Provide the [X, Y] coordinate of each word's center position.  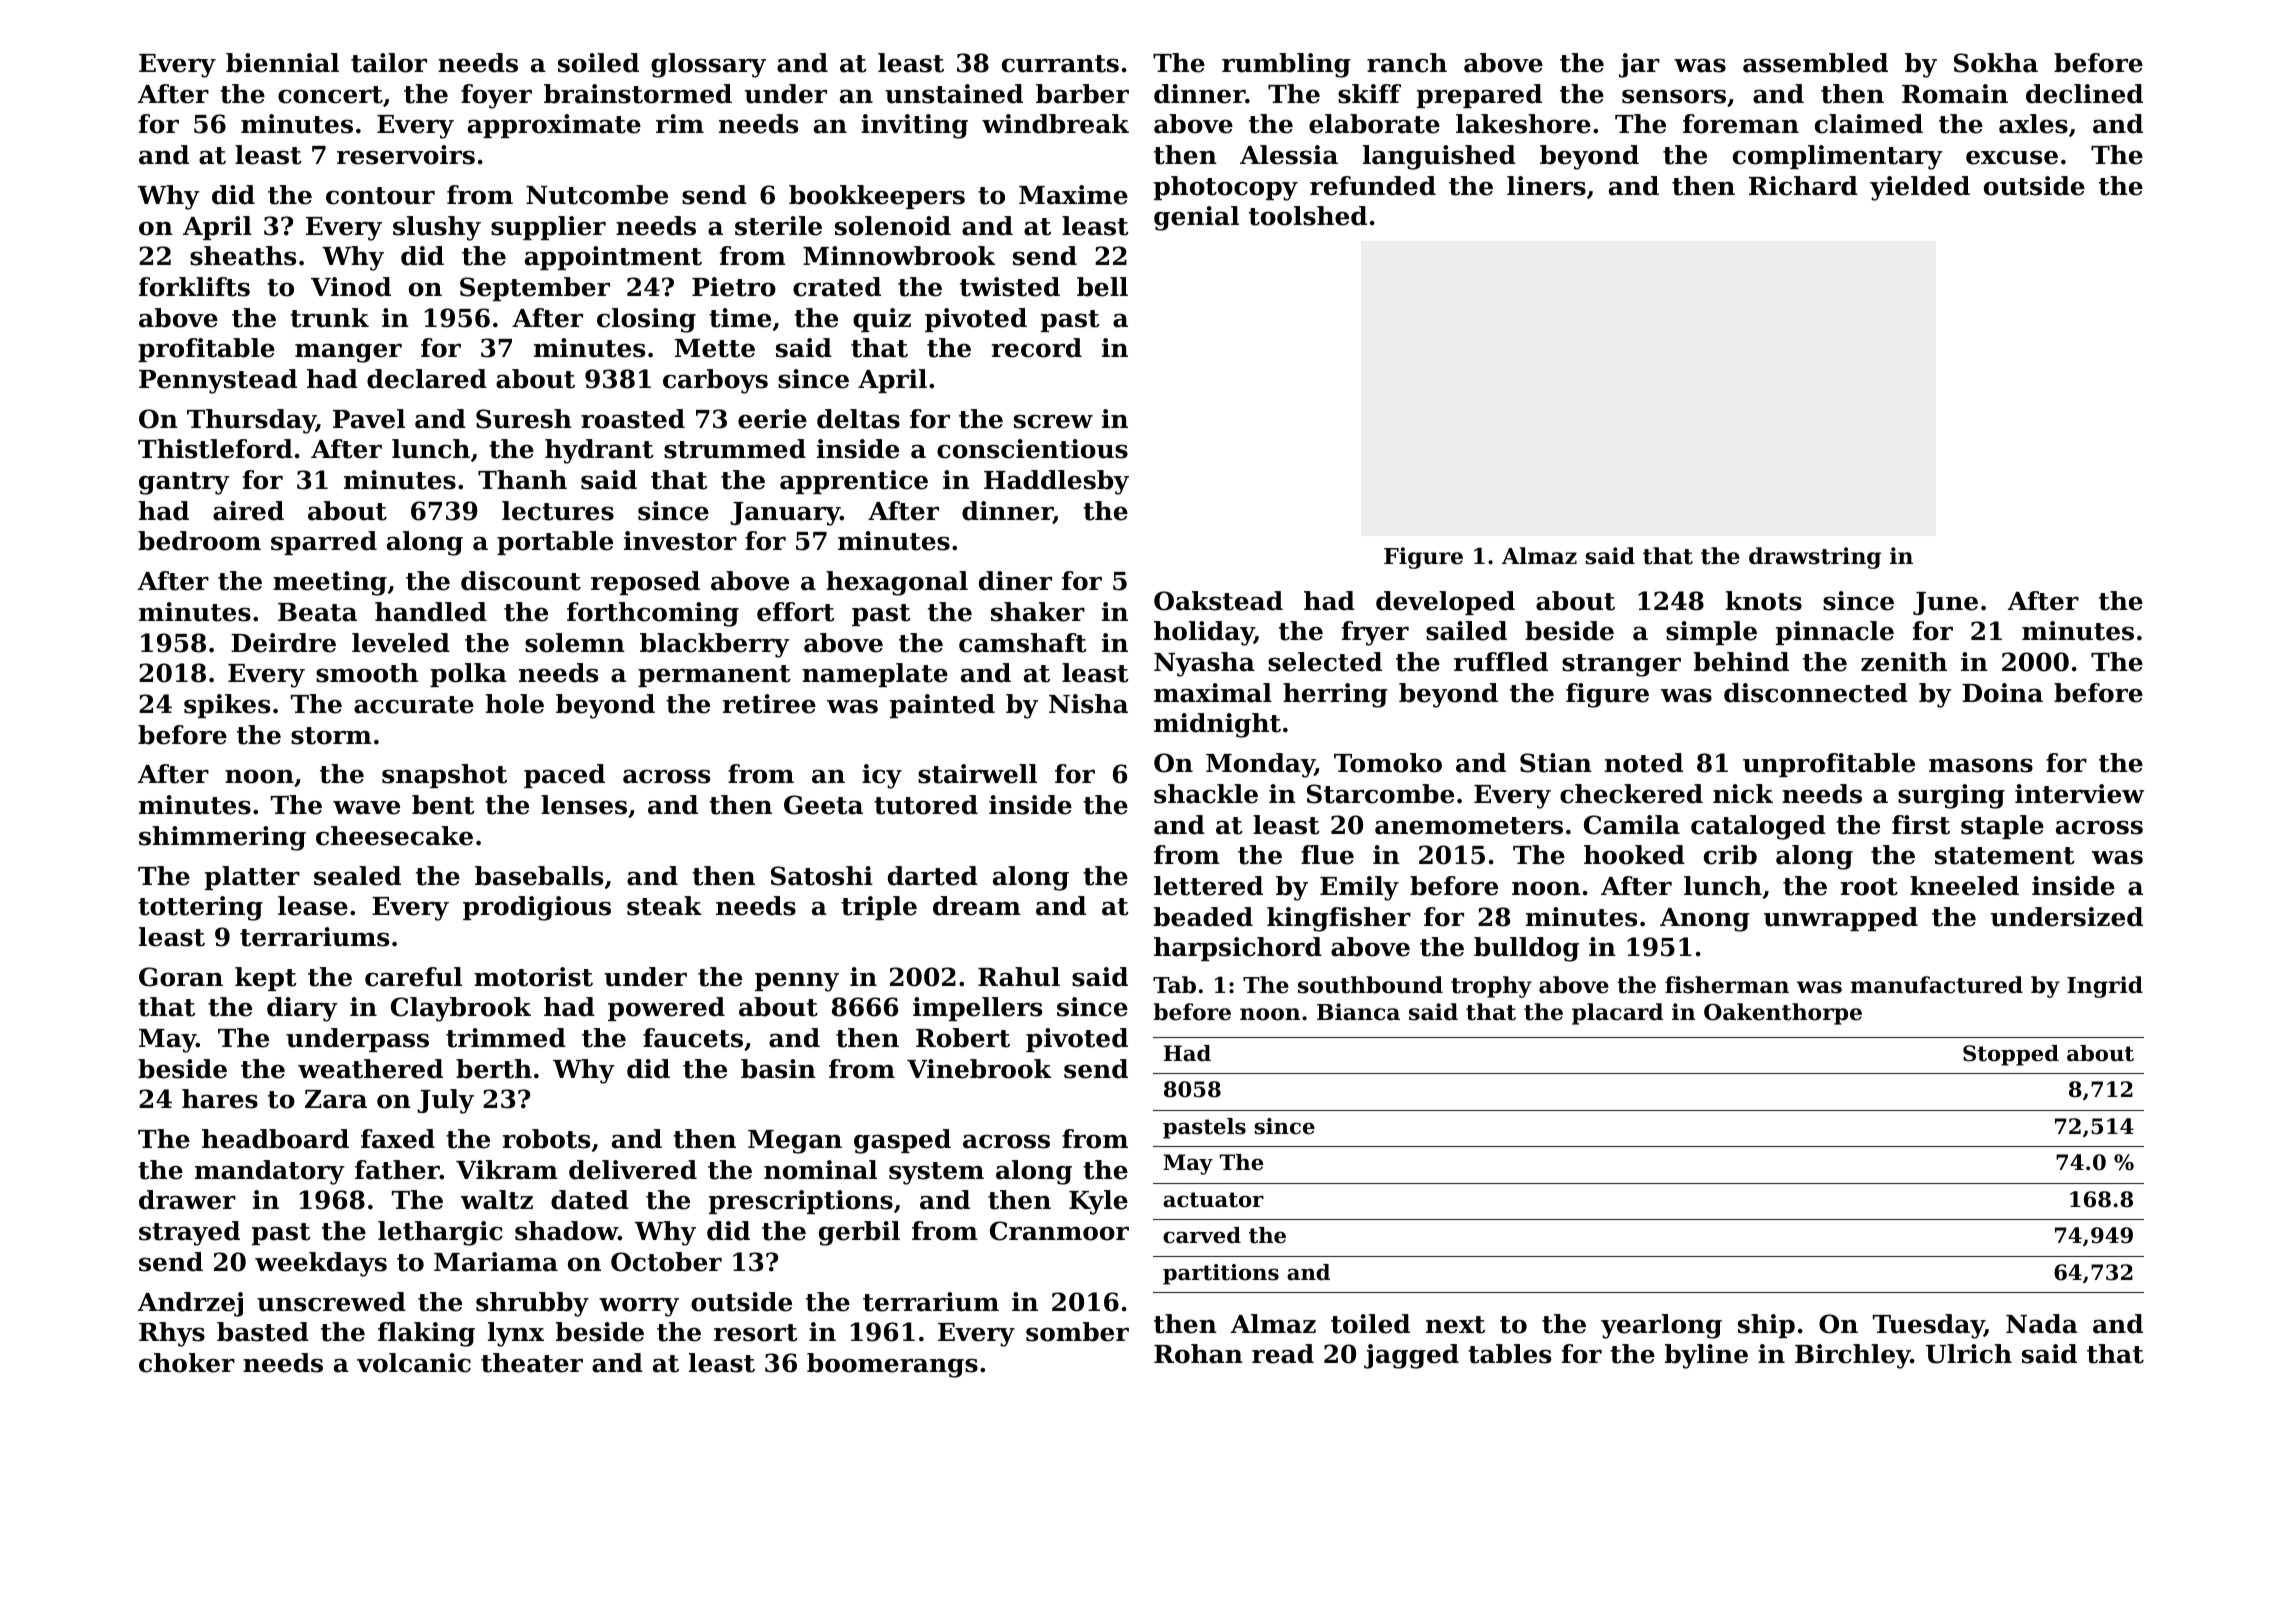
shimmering [222, 838]
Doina [2002, 693]
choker [187, 1363]
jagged [1411, 1356]
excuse [2012, 157]
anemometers [1469, 826]
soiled [598, 63]
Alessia [1289, 155]
